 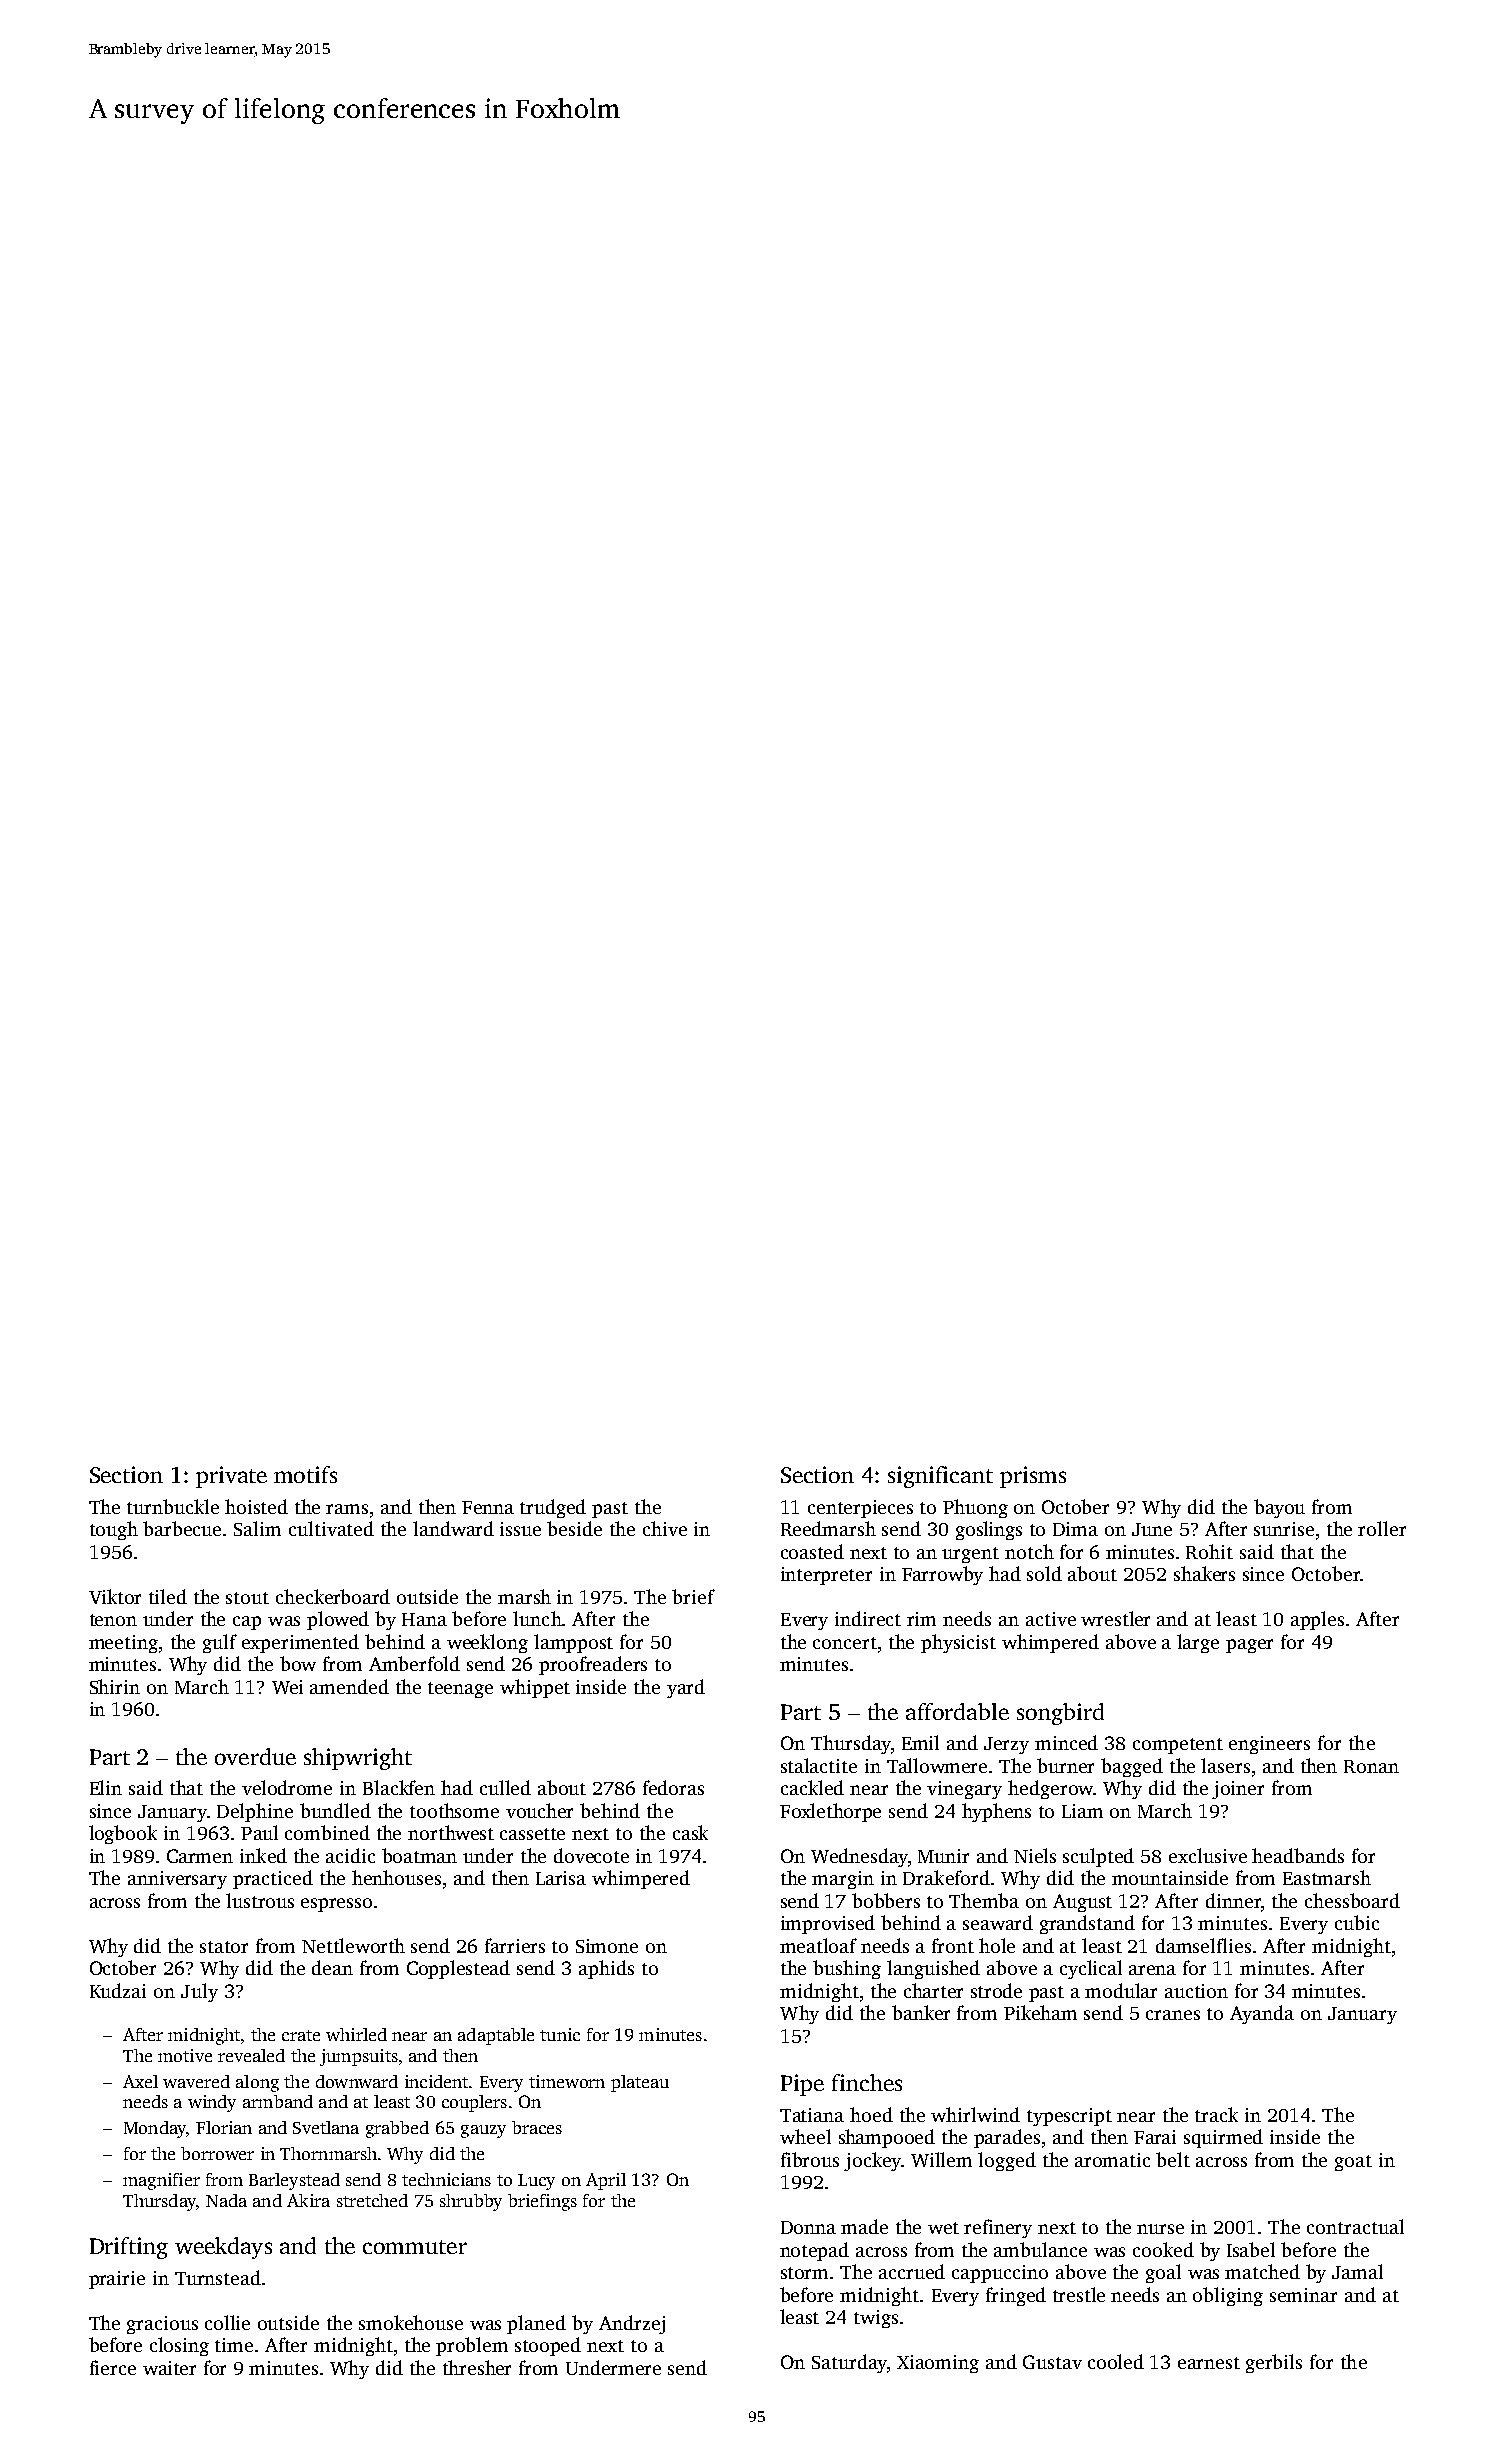 What do you see at coordinates (1033, 1477) in the screenshot?
I see `prisms` at bounding box center [1033, 1477].
